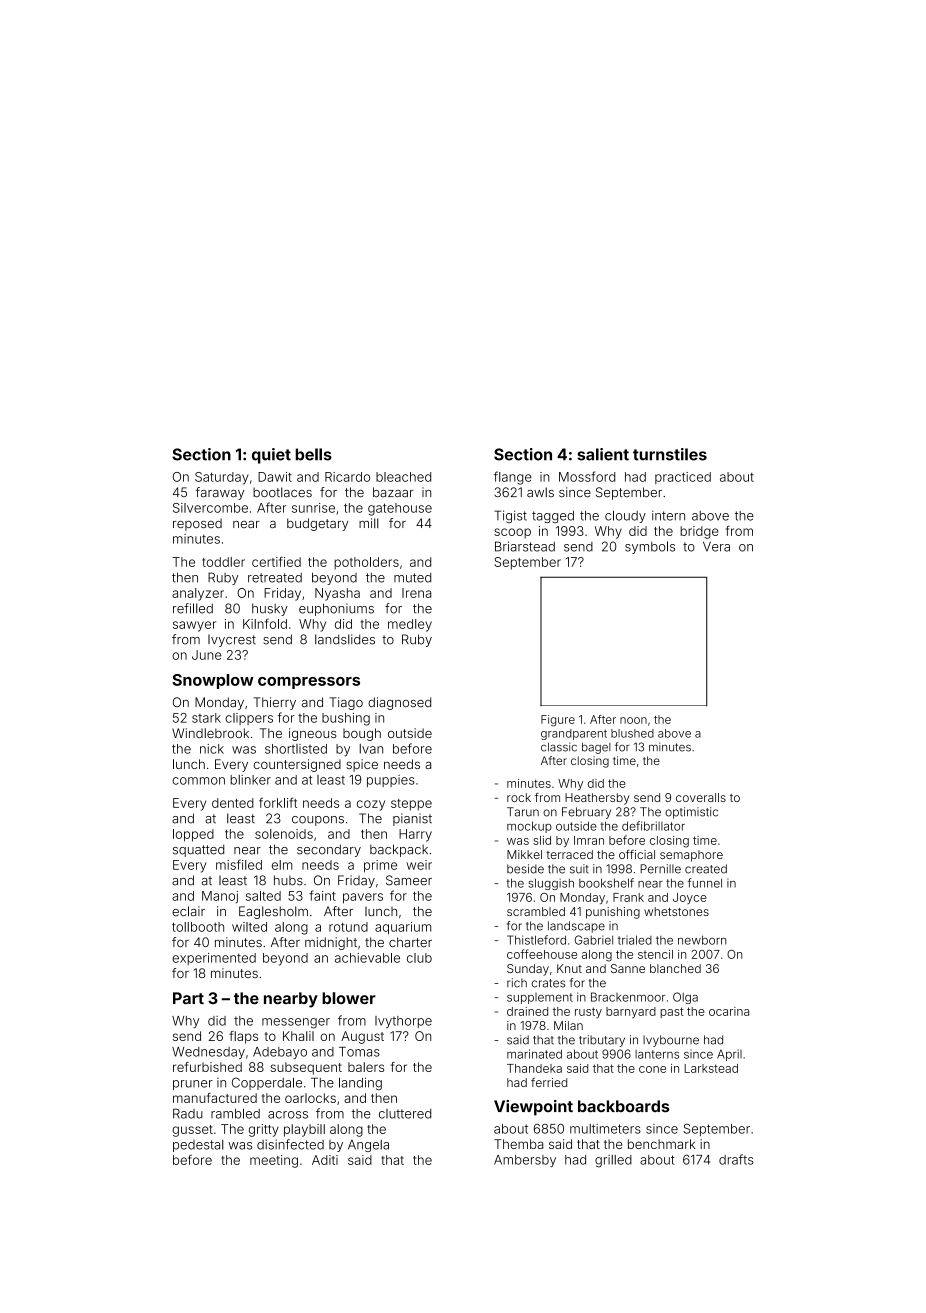  Describe the element at coordinates (603, 454) in the image. I see `salient` at that location.
